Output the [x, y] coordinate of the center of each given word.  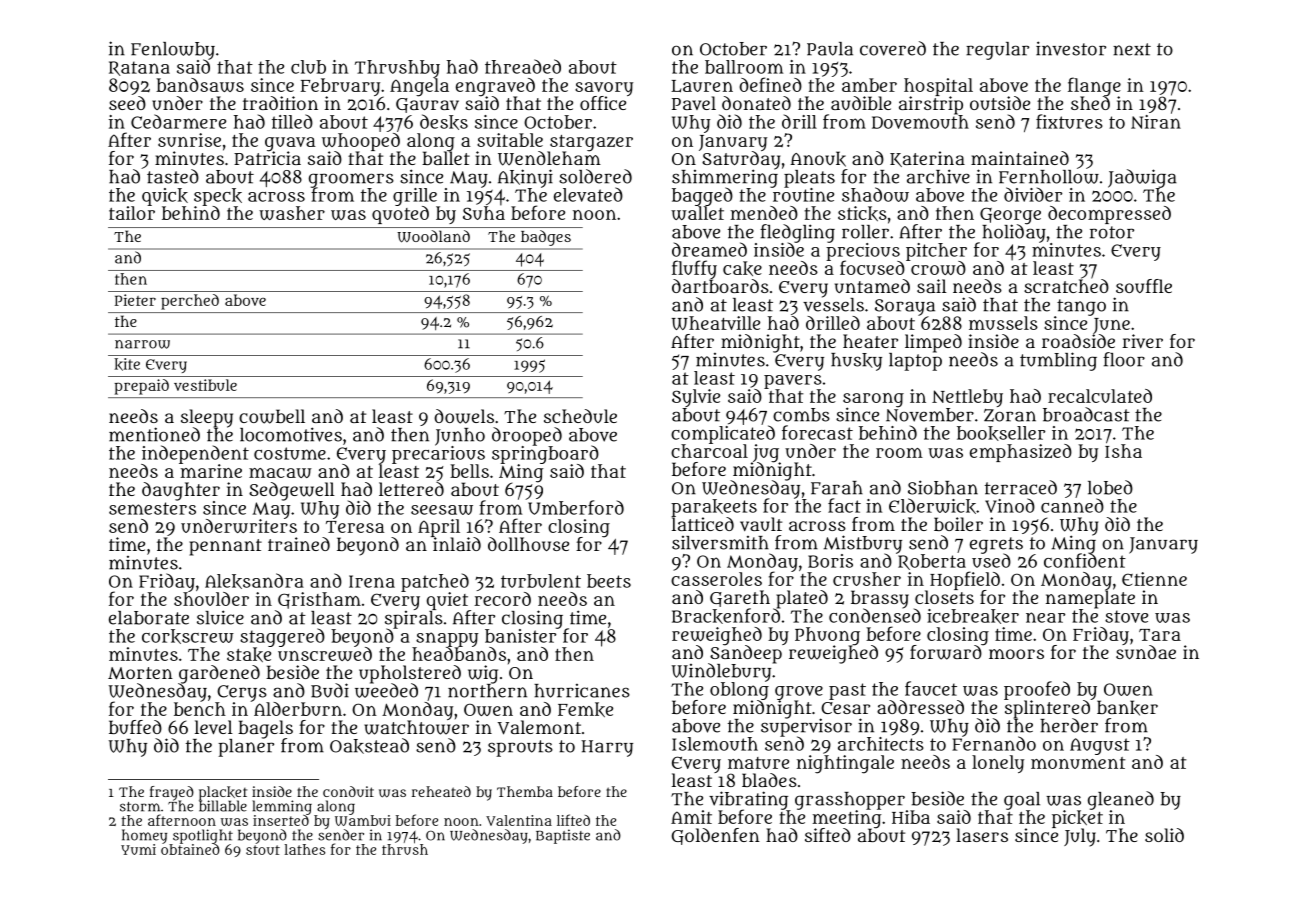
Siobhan [943, 487]
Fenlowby [173, 51]
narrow [142, 344]
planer [246, 748]
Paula [830, 49]
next [1132, 49]
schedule [580, 416]
